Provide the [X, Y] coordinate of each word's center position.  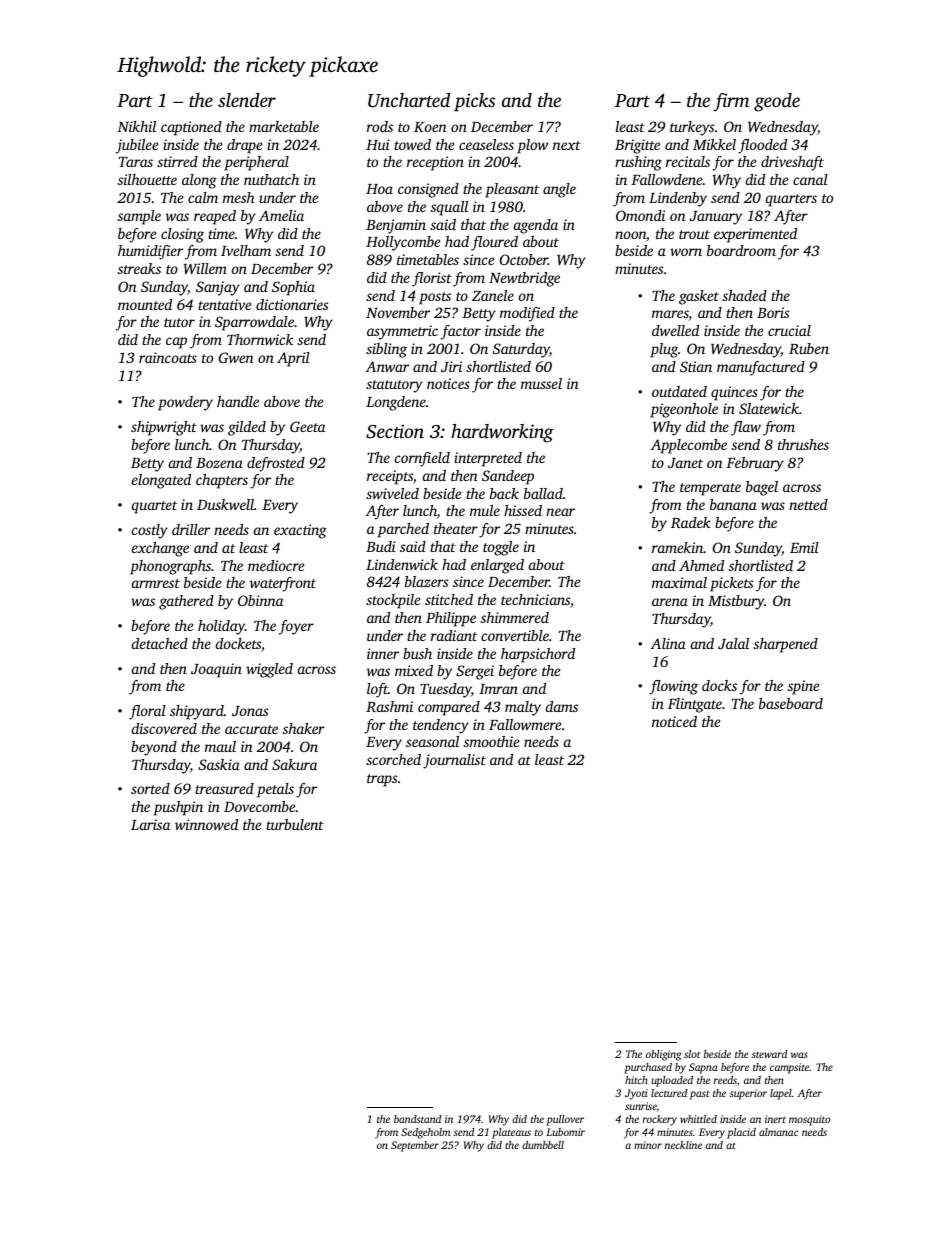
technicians [535, 599]
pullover [565, 1120]
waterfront [283, 584]
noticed [674, 721]
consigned [428, 190]
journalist [454, 761]
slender [247, 100]
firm [731, 102]
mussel [541, 383]
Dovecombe [259, 806]
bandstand [417, 1119]
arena [670, 602]
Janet [685, 463]
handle [238, 401]
